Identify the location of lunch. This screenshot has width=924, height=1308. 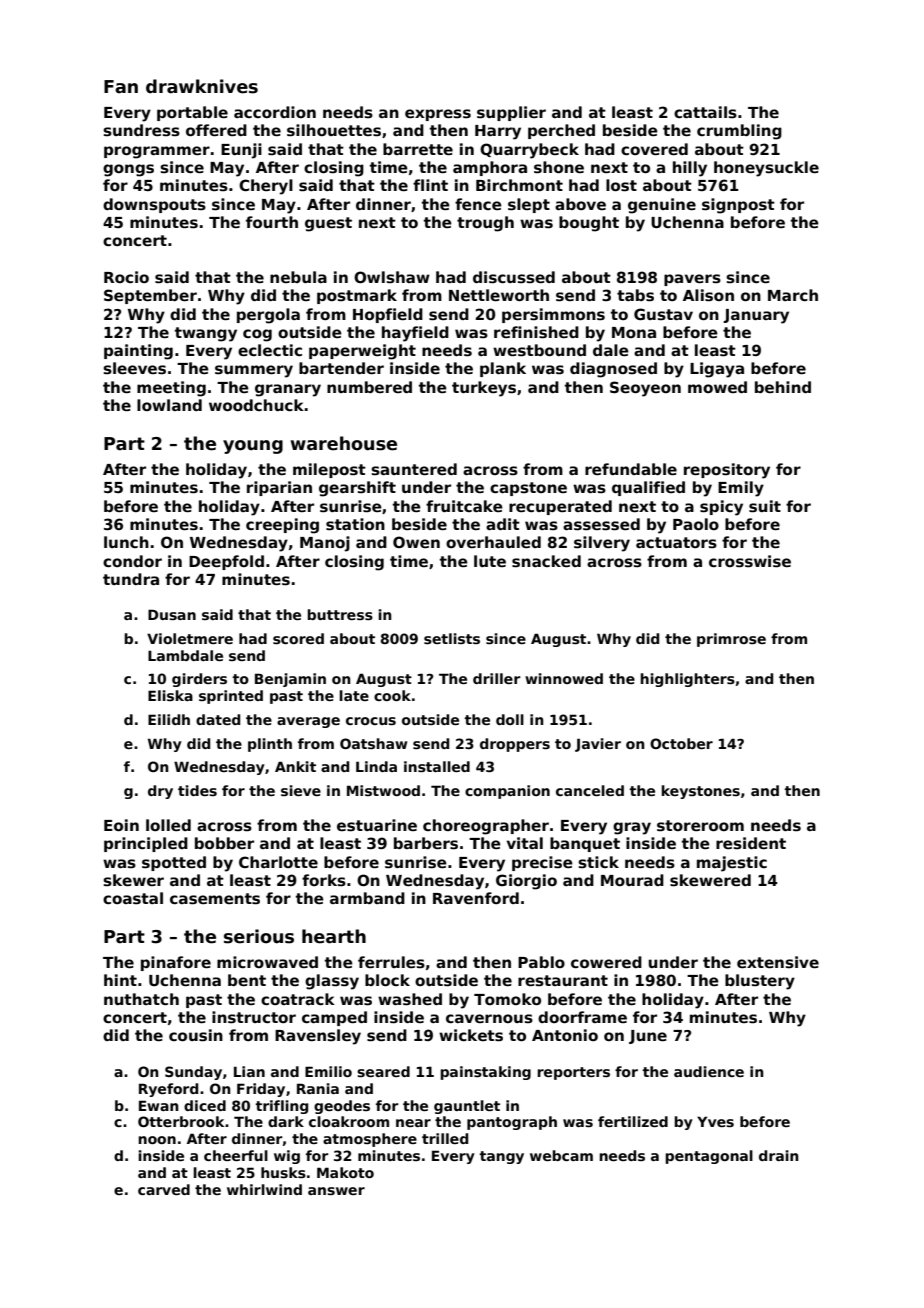
(126, 542).
